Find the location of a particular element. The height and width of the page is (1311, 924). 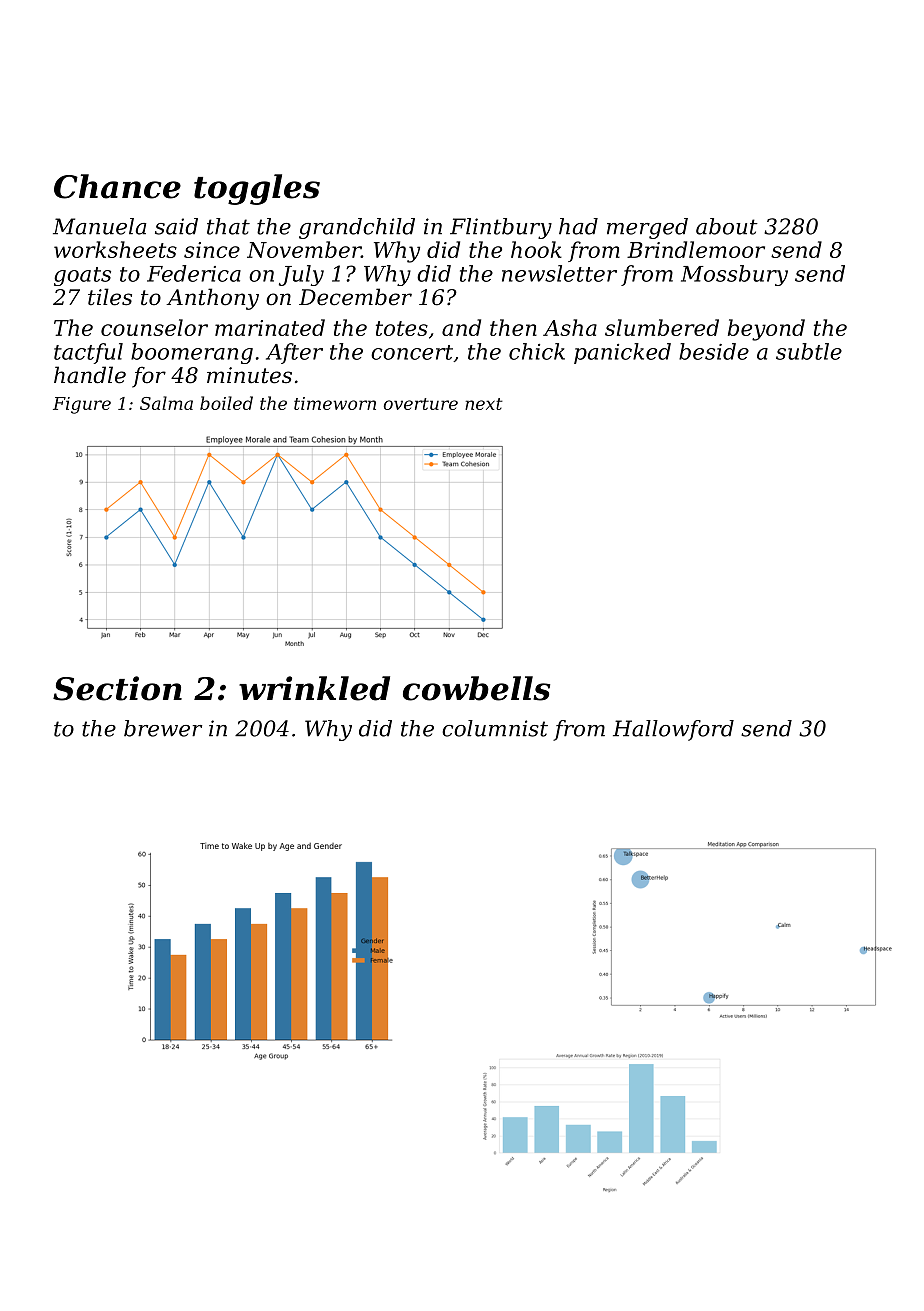

next is located at coordinates (484, 404).
